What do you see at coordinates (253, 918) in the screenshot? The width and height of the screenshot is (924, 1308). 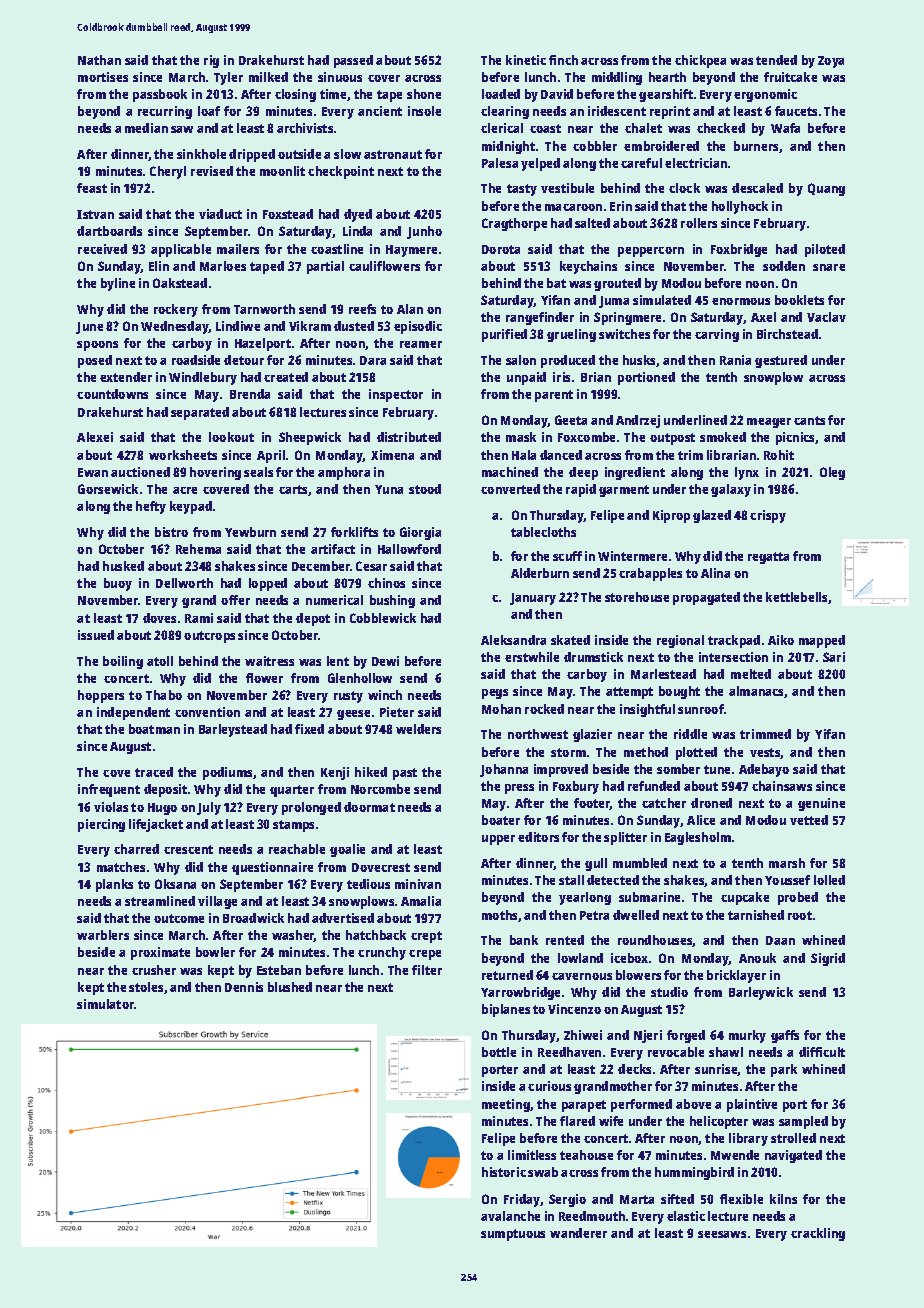 I see `Broadwick` at bounding box center [253, 918].
